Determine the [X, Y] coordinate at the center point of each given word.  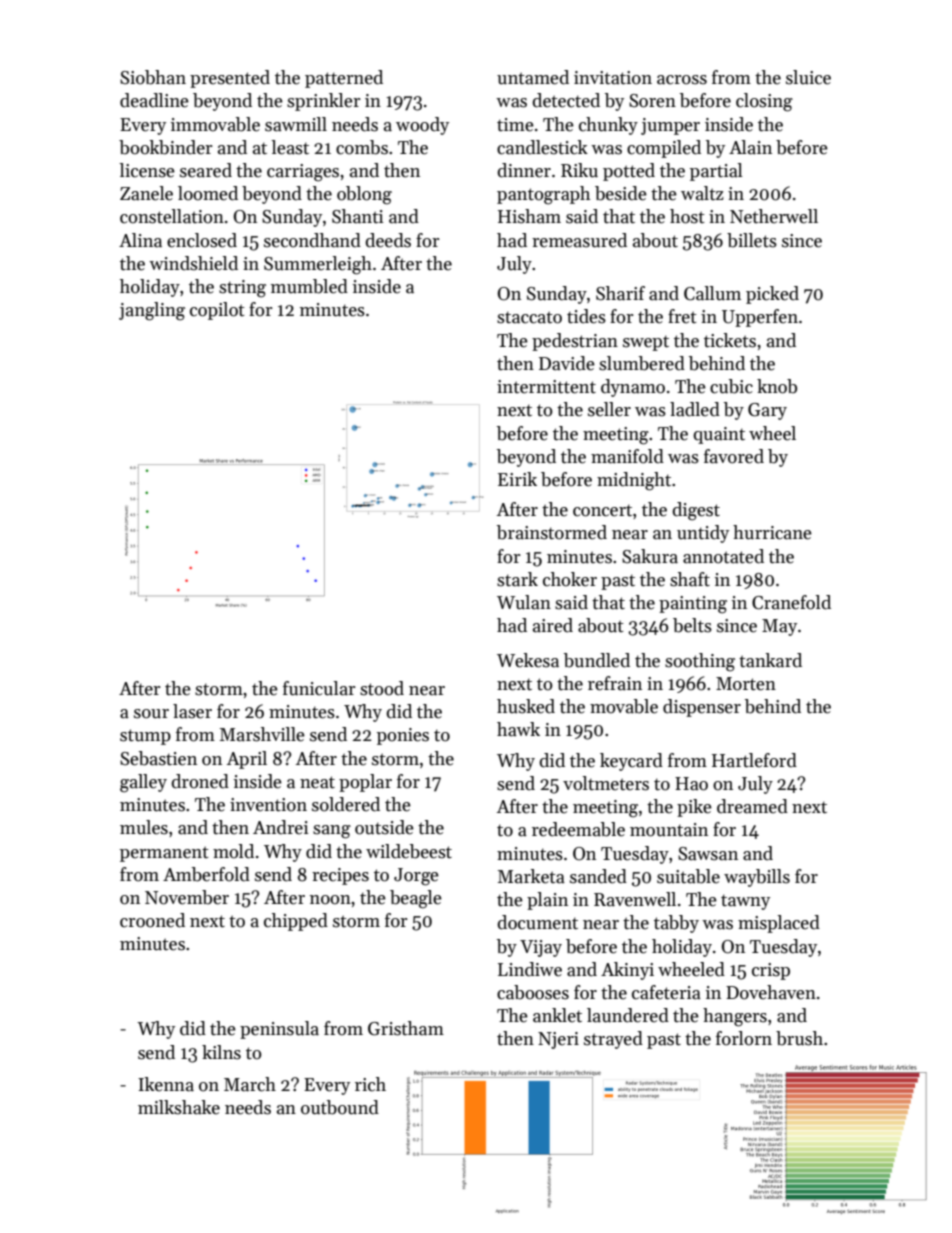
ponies [403, 736]
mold [233, 851]
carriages [303, 173]
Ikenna [166, 1084]
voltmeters [606, 783]
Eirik [517, 479]
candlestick [542, 147]
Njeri [558, 1040]
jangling [152, 311]
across [682, 80]
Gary [767, 411]
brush [799, 1038]
